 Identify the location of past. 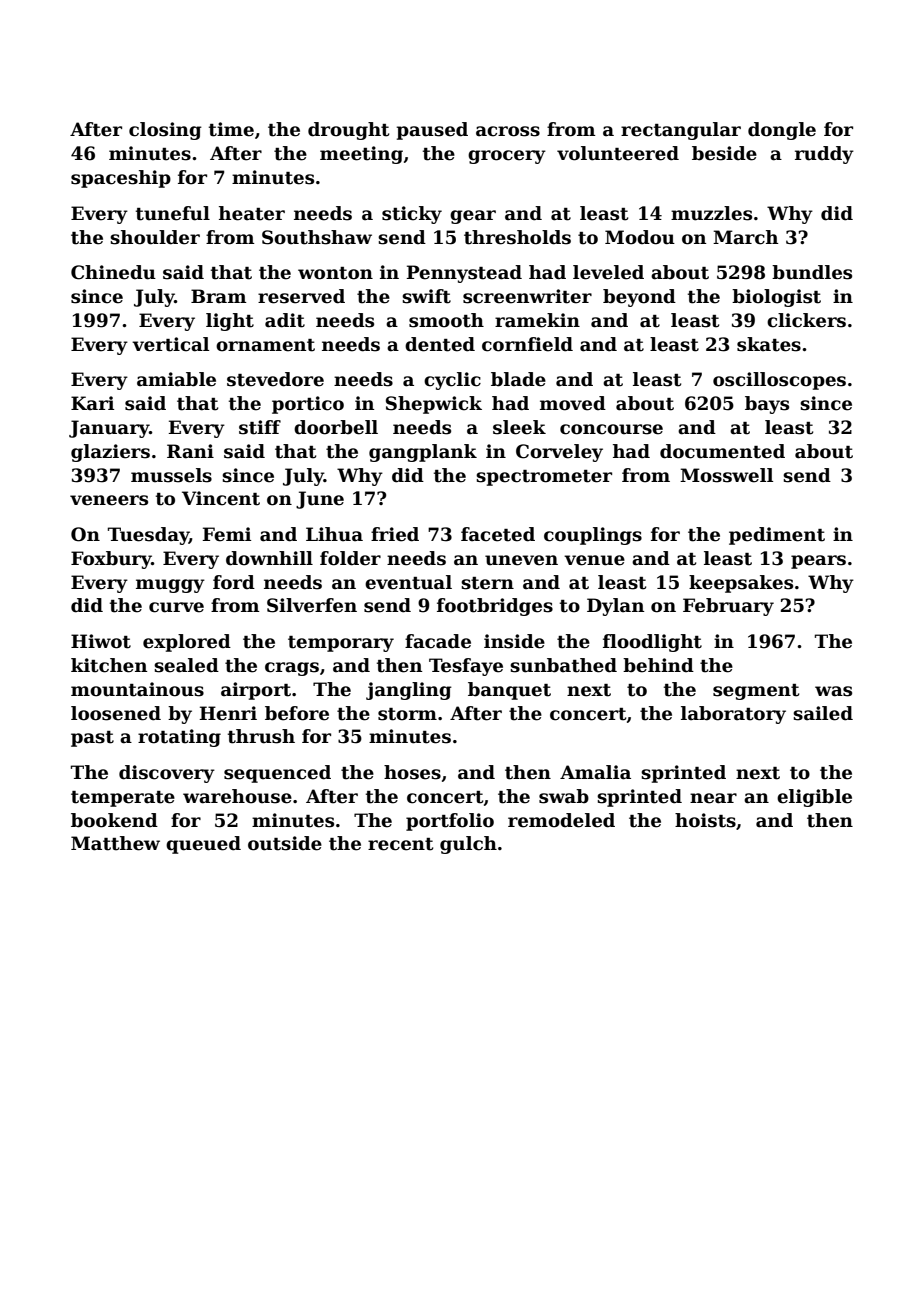
(92, 739).
